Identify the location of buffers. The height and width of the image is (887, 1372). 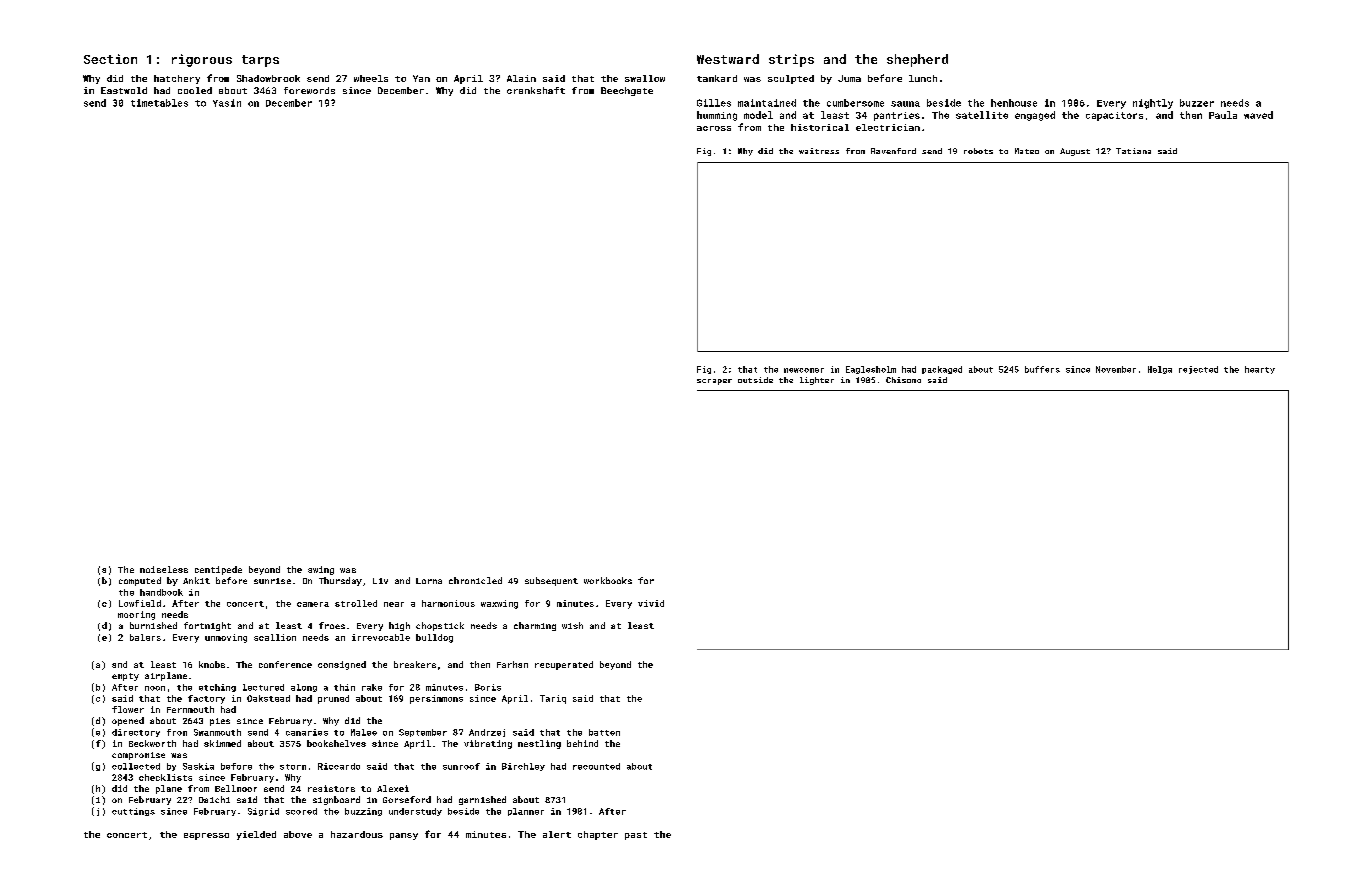
(1042, 369).
